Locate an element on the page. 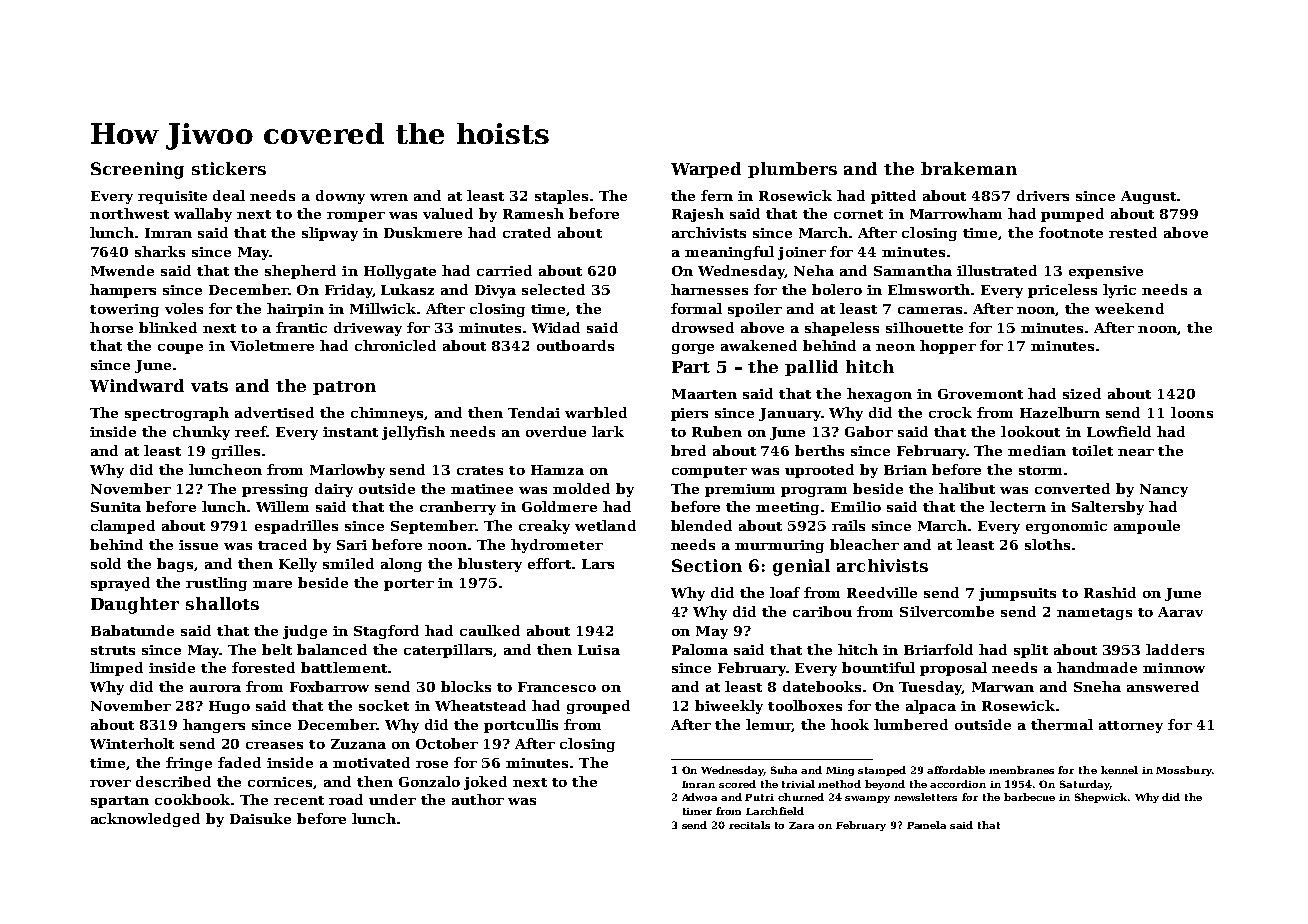 The height and width of the document is (924, 1308). Silvercombe is located at coordinates (947, 611).
